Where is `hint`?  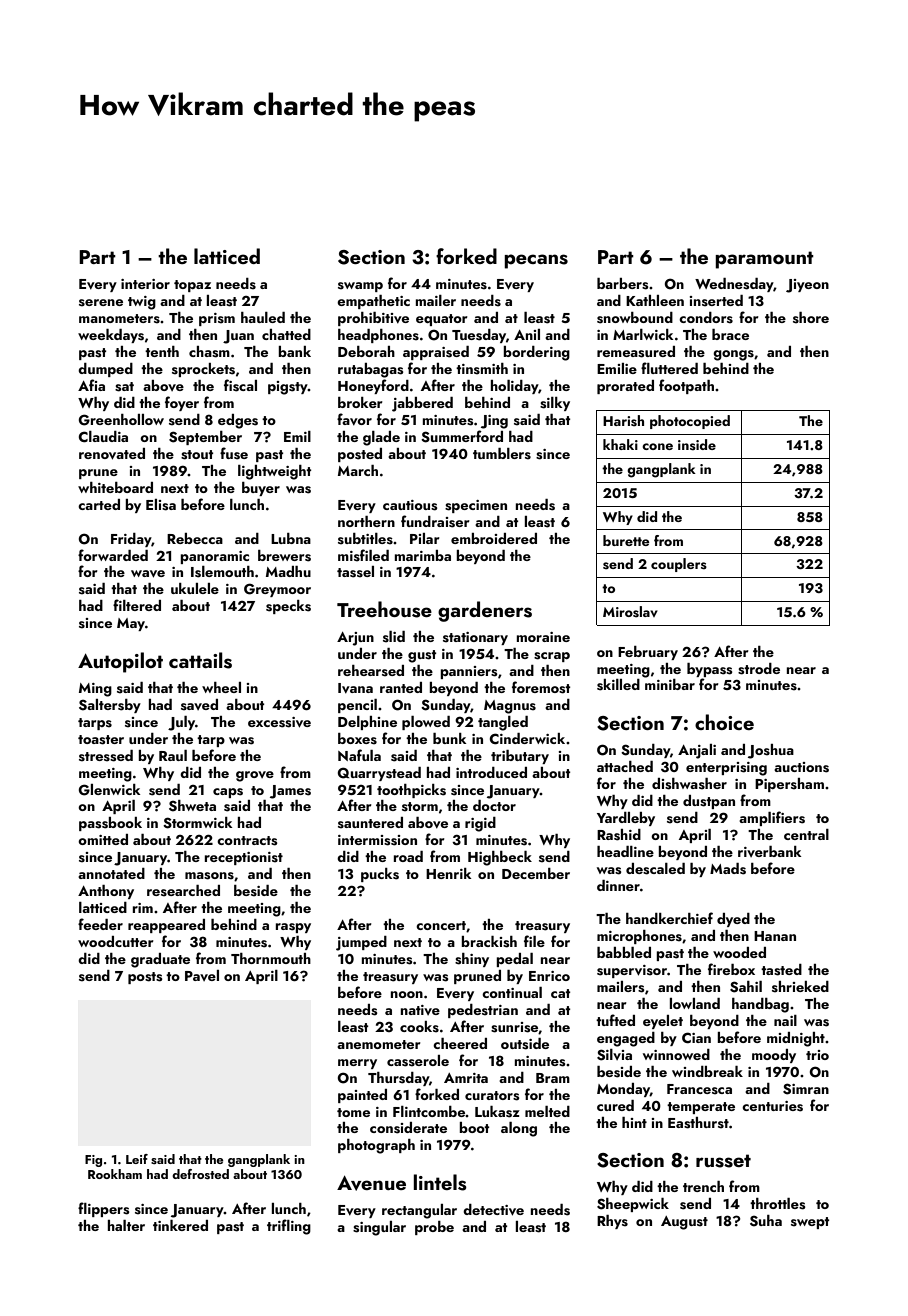
hint is located at coordinates (634, 1122).
